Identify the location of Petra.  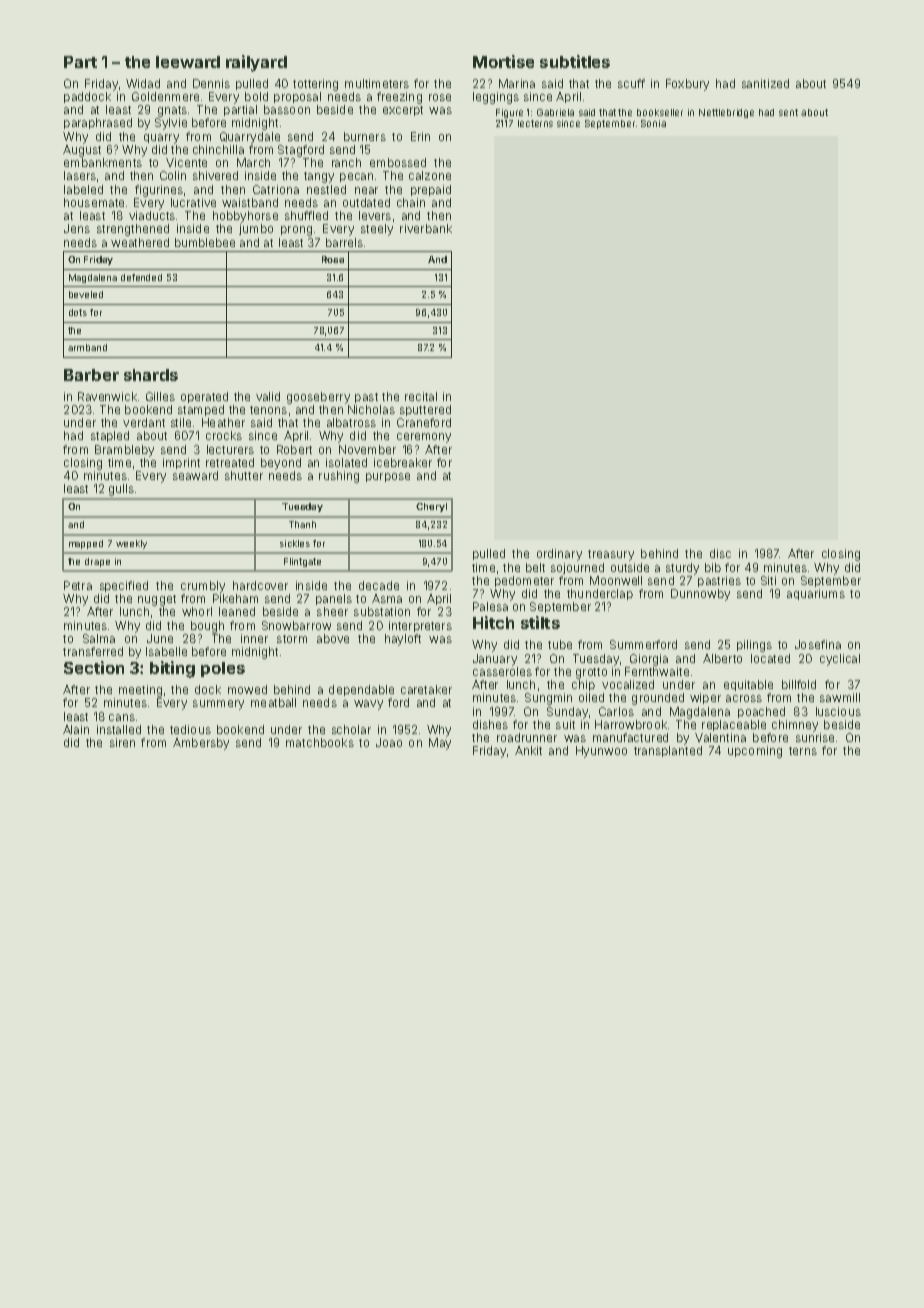
(78, 585).
